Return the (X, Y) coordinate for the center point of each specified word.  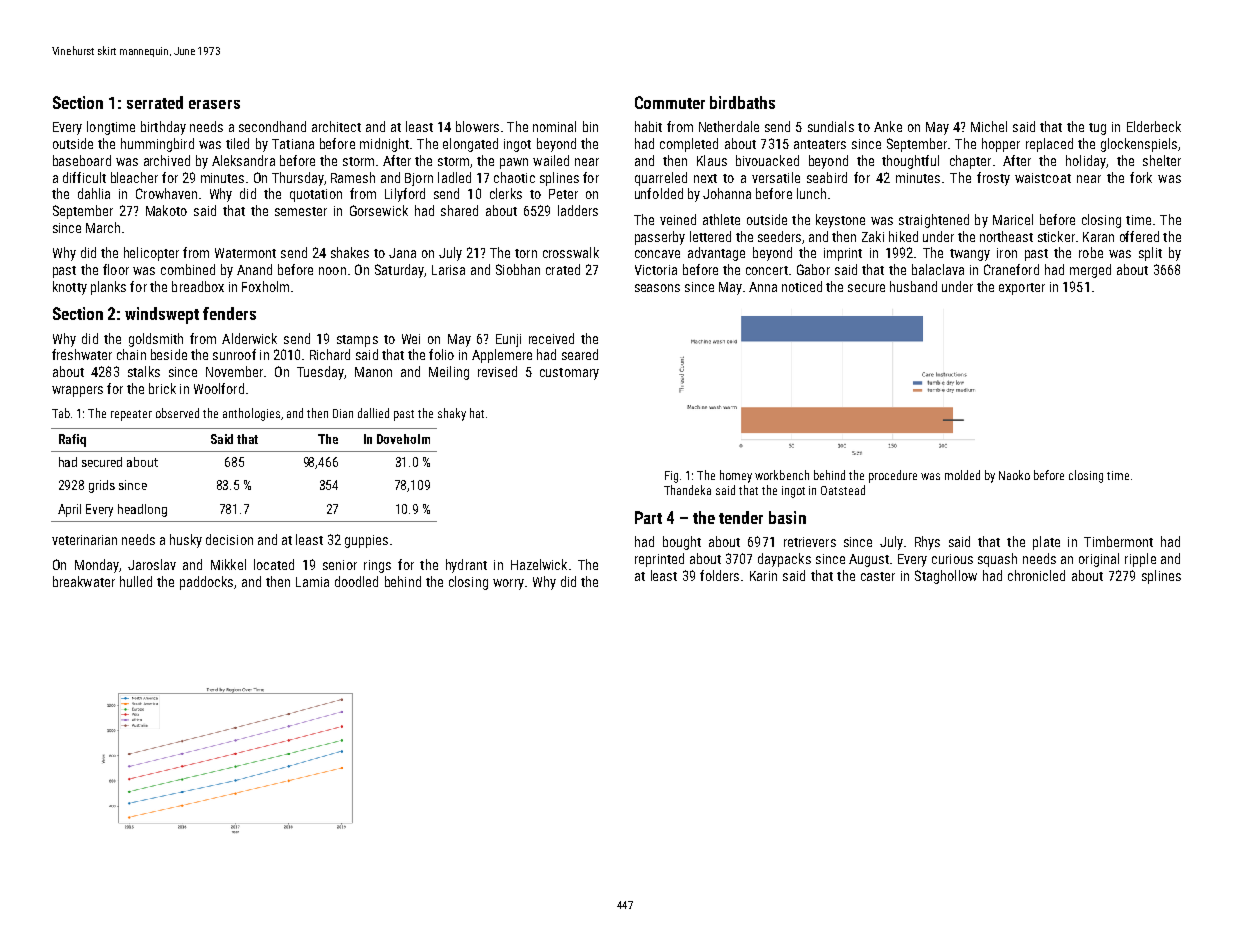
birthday (163, 128)
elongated (470, 145)
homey (736, 476)
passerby (660, 238)
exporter (1022, 289)
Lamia (312, 582)
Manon (373, 372)
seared (580, 354)
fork (1141, 177)
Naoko (1014, 475)
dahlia (94, 193)
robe (1091, 252)
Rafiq (72, 440)
